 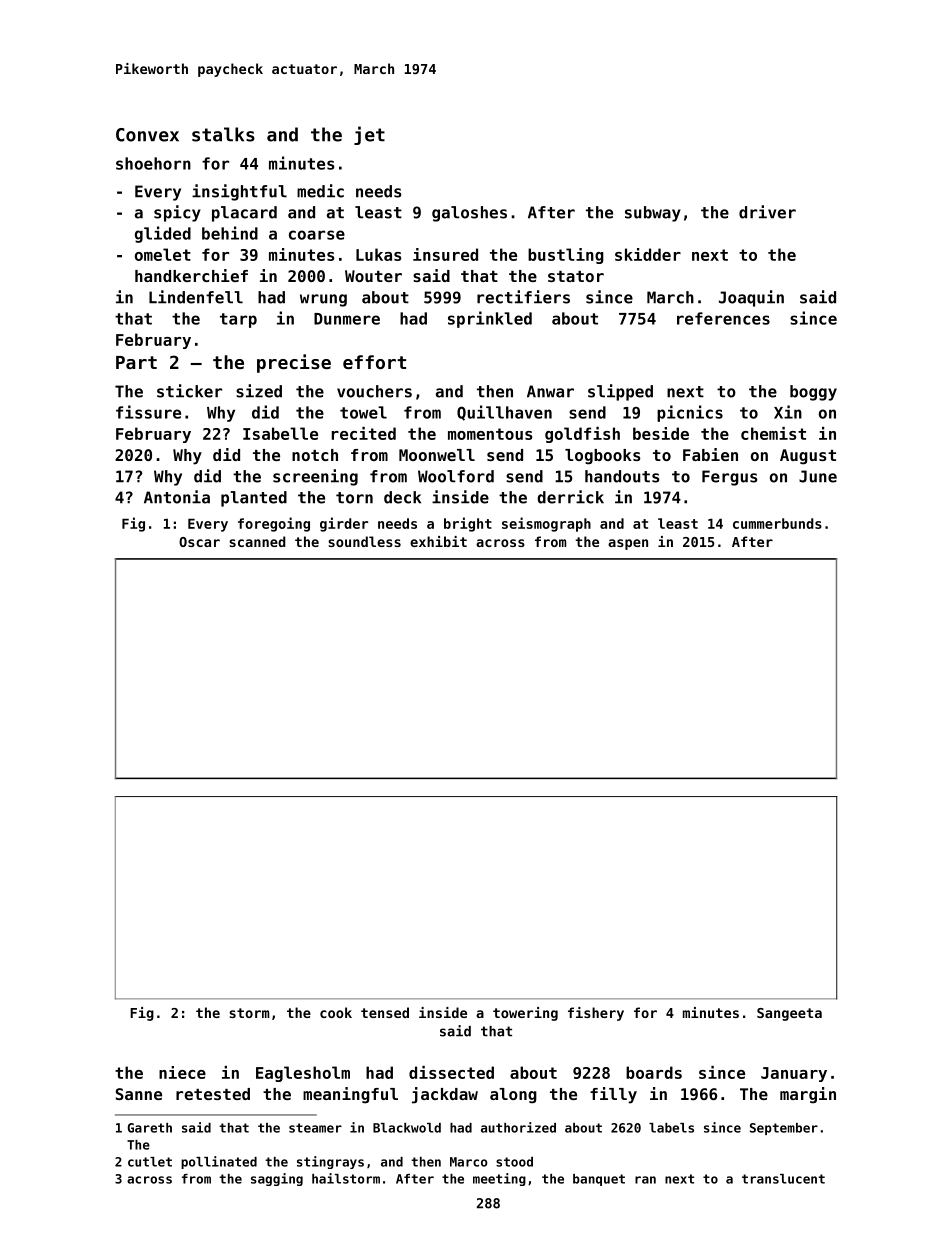 What do you see at coordinates (364, 433) in the screenshot?
I see `recited` at bounding box center [364, 433].
